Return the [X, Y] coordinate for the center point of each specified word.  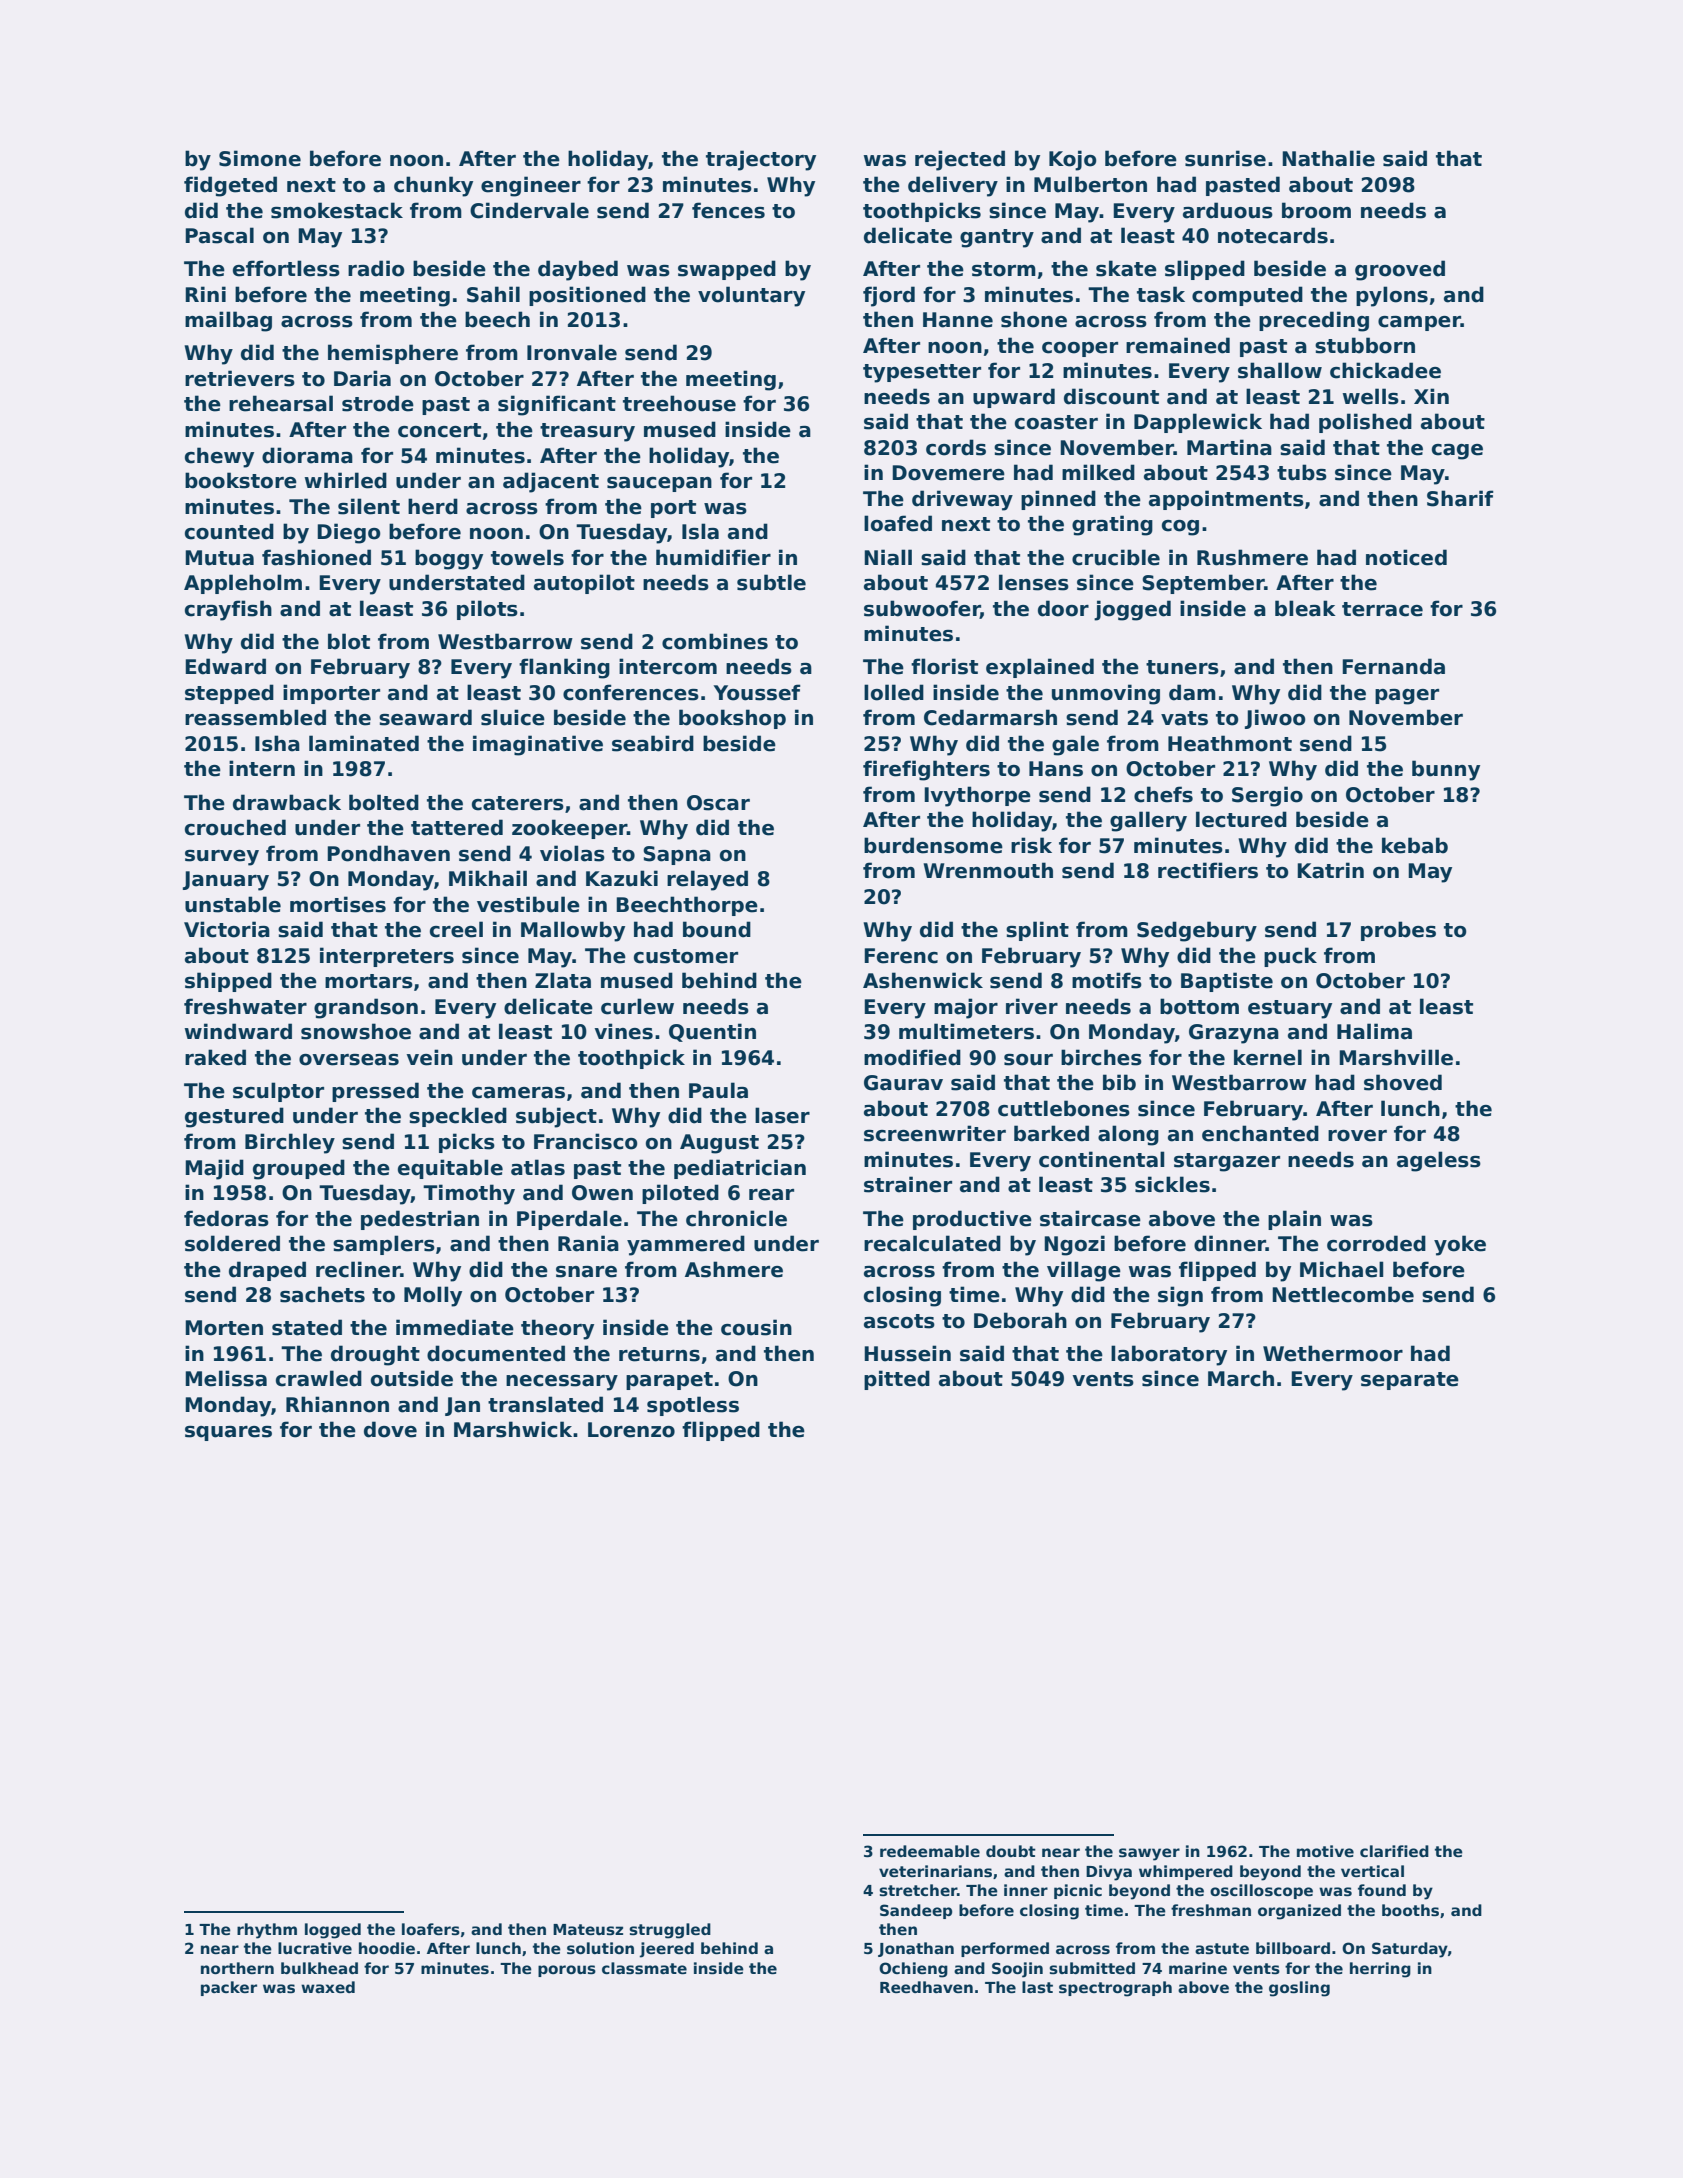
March [1241, 1378]
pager [1407, 697]
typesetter [922, 373]
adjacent [551, 482]
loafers [431, 1929]
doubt [1011, 1851]
